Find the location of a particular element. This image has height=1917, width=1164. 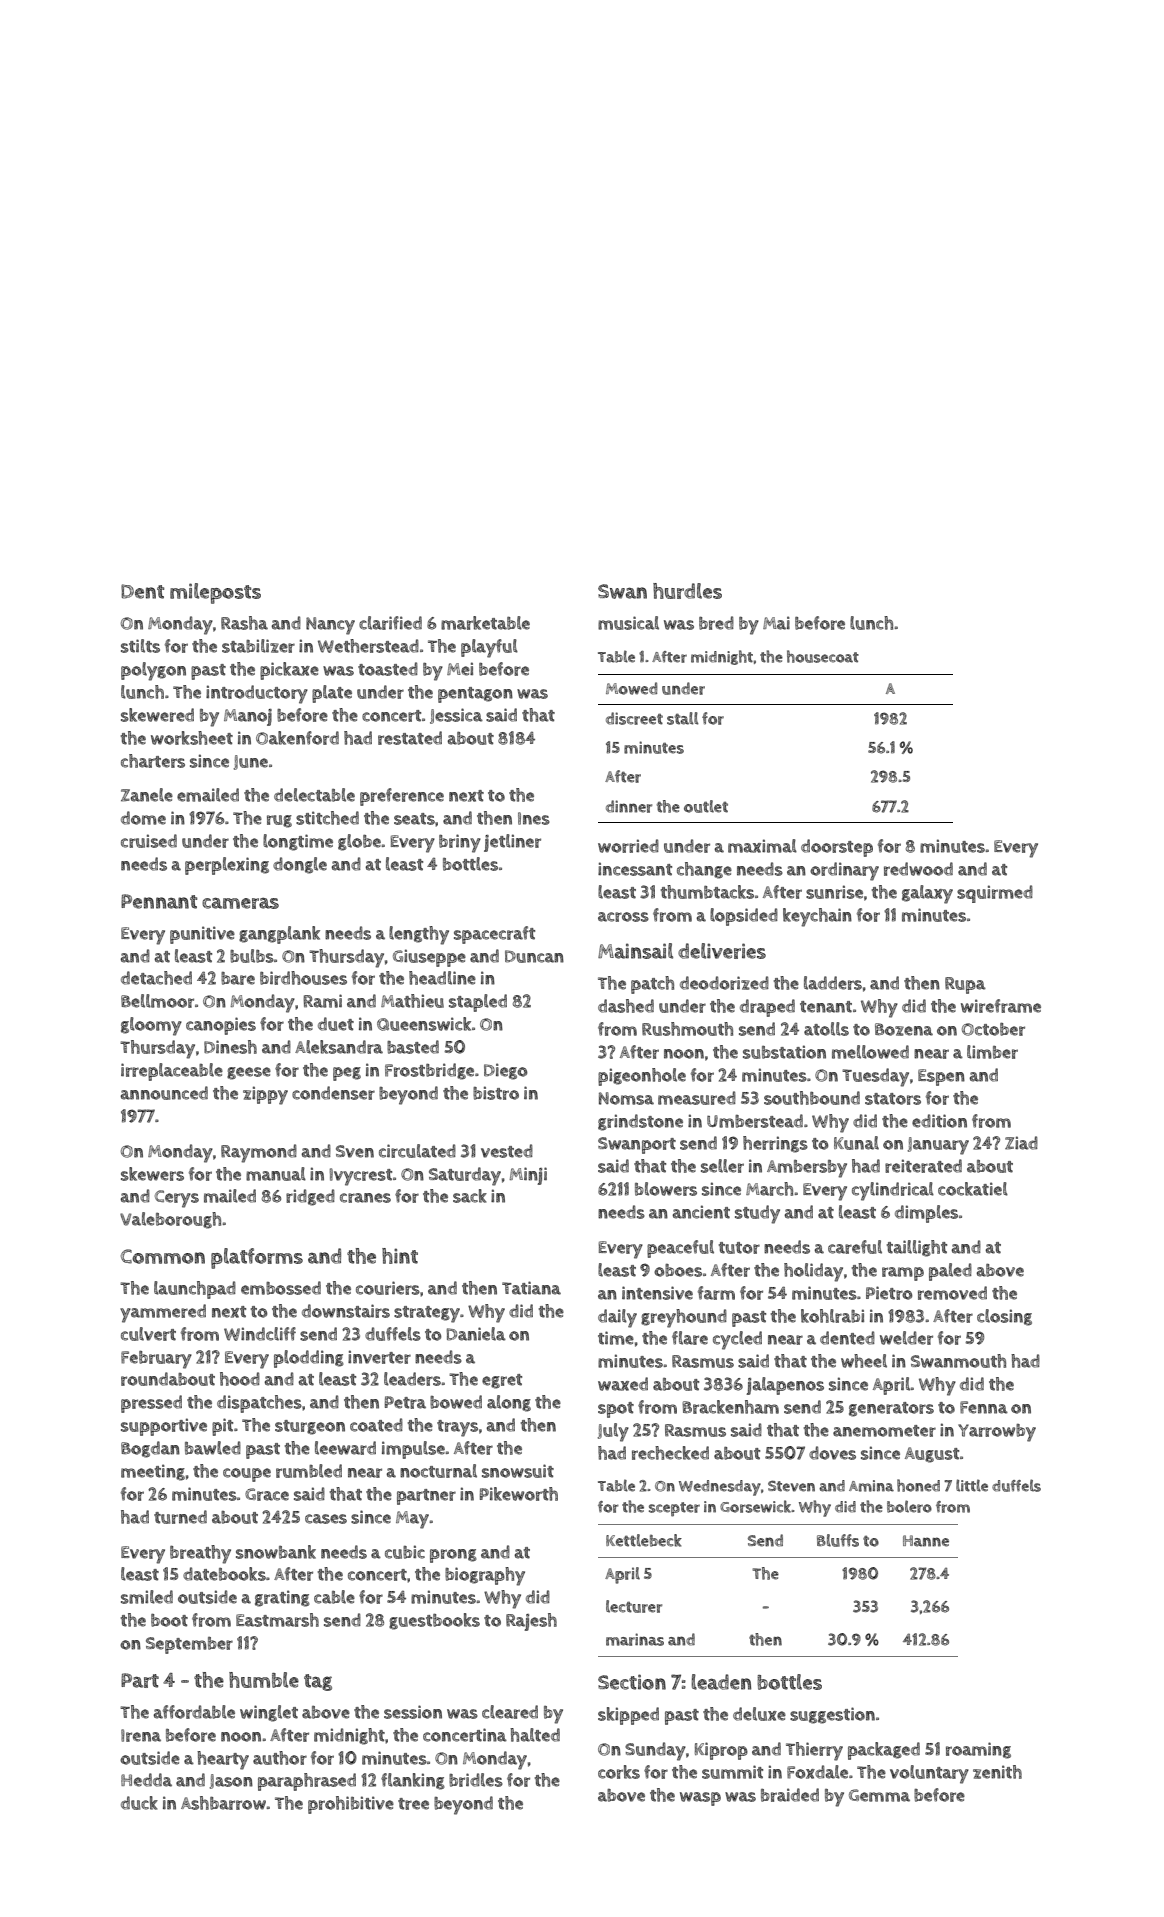

redwood is located at coordinates (918, 869).
